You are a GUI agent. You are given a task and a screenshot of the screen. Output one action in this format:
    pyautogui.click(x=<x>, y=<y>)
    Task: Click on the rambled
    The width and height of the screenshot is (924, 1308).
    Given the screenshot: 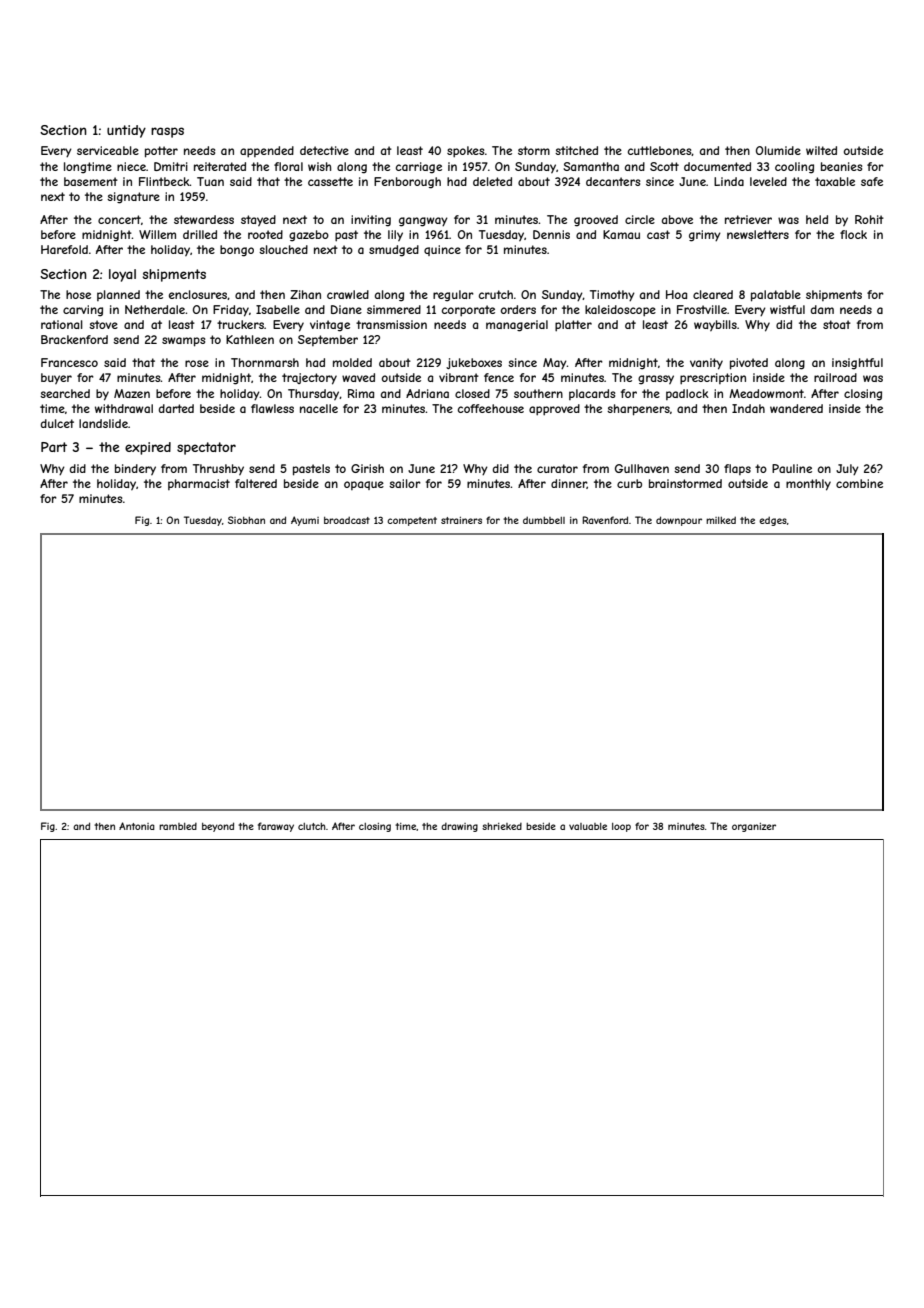 What is the action you would take?
    pyautogui.click(x=178, y=826)
